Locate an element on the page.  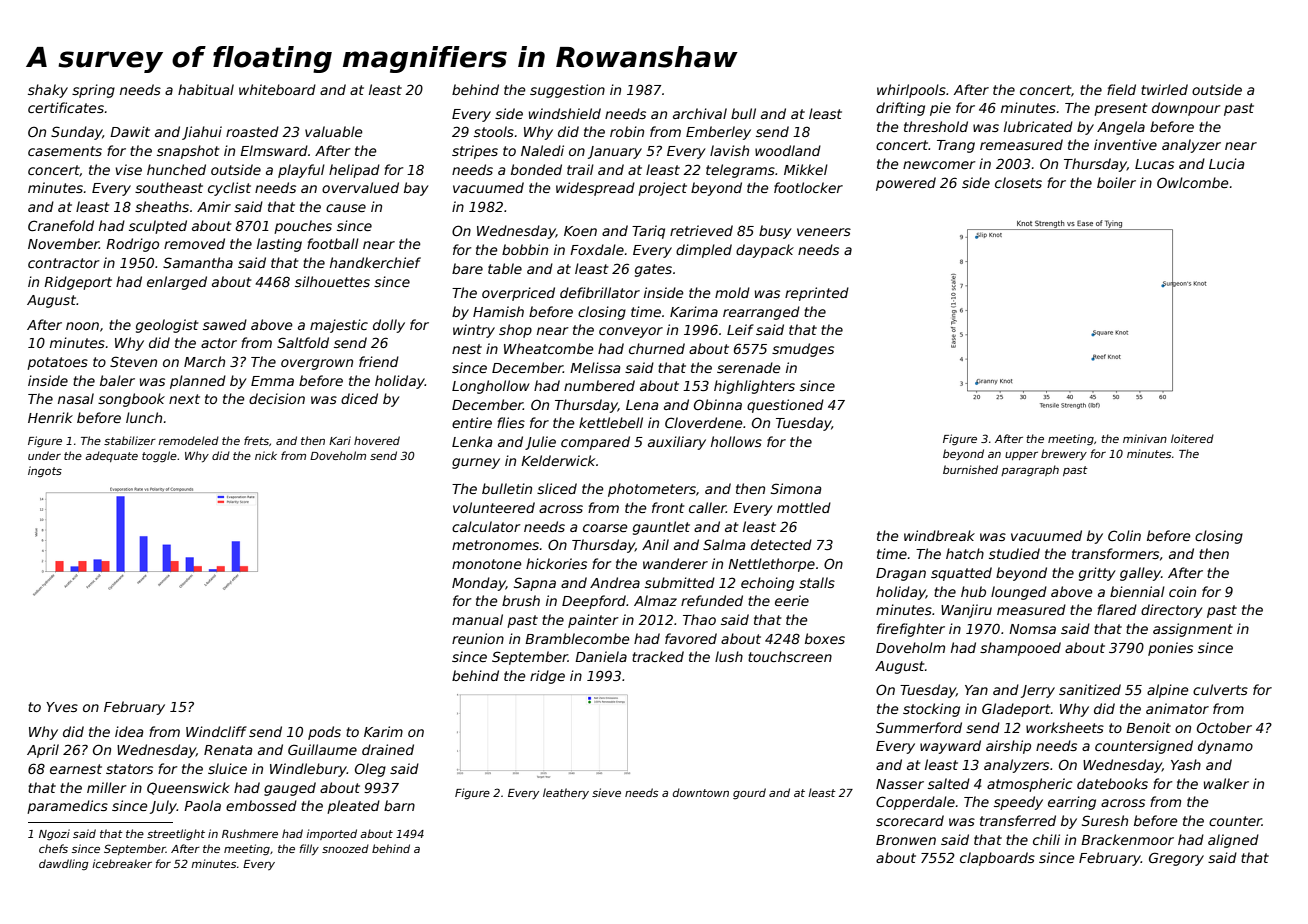
sluice is located at coordinates (227, 768).
